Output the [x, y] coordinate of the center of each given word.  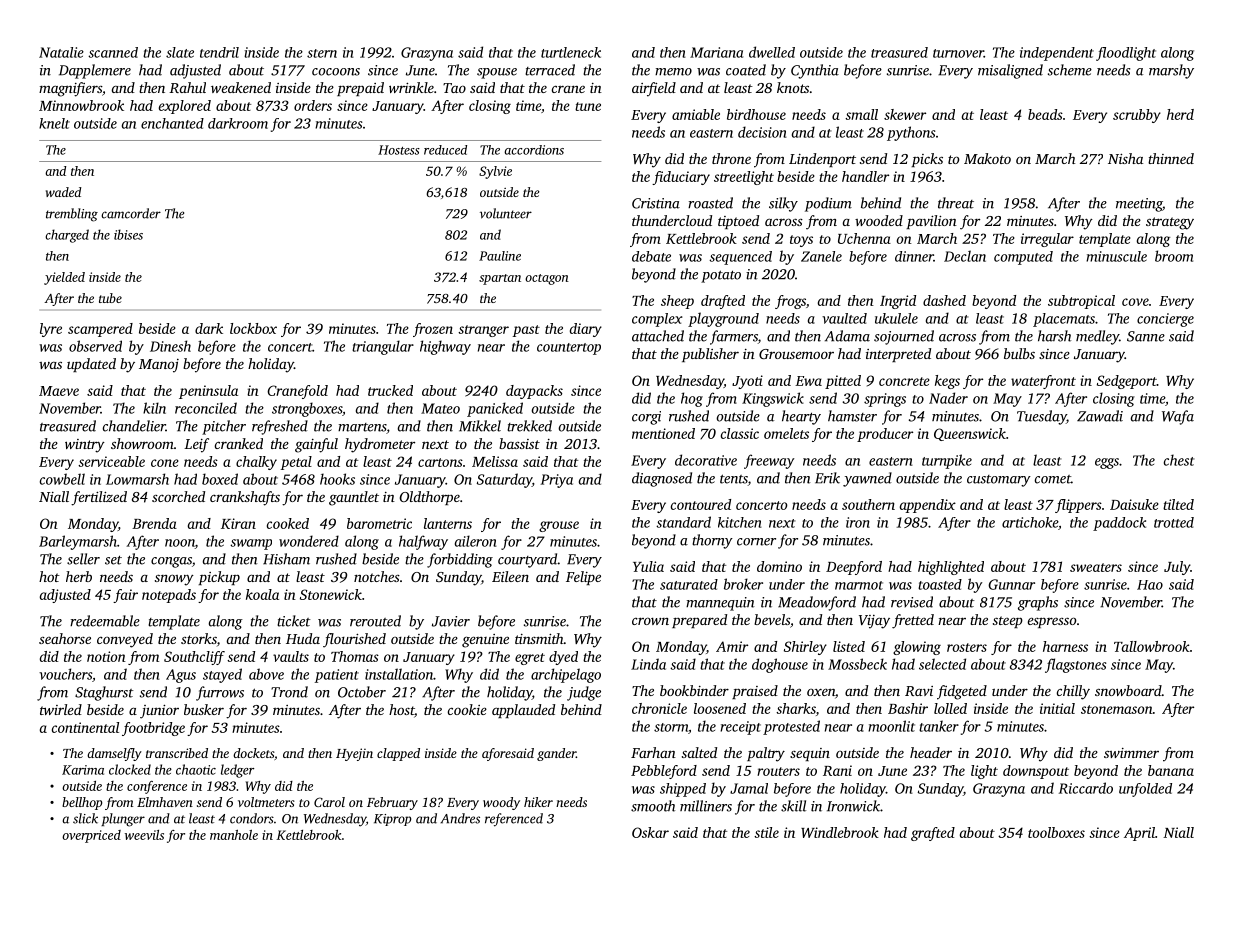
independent [1057, 54]
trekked [529, 426]
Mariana [716, 52]
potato [721, 276]
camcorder [131, 213]
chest [1179, 460]
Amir [732, 646]
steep [1008, 622]
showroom [142, 443]
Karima [83, 770]
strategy [1170, 223]
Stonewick [331, 594]
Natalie [61, 52]
